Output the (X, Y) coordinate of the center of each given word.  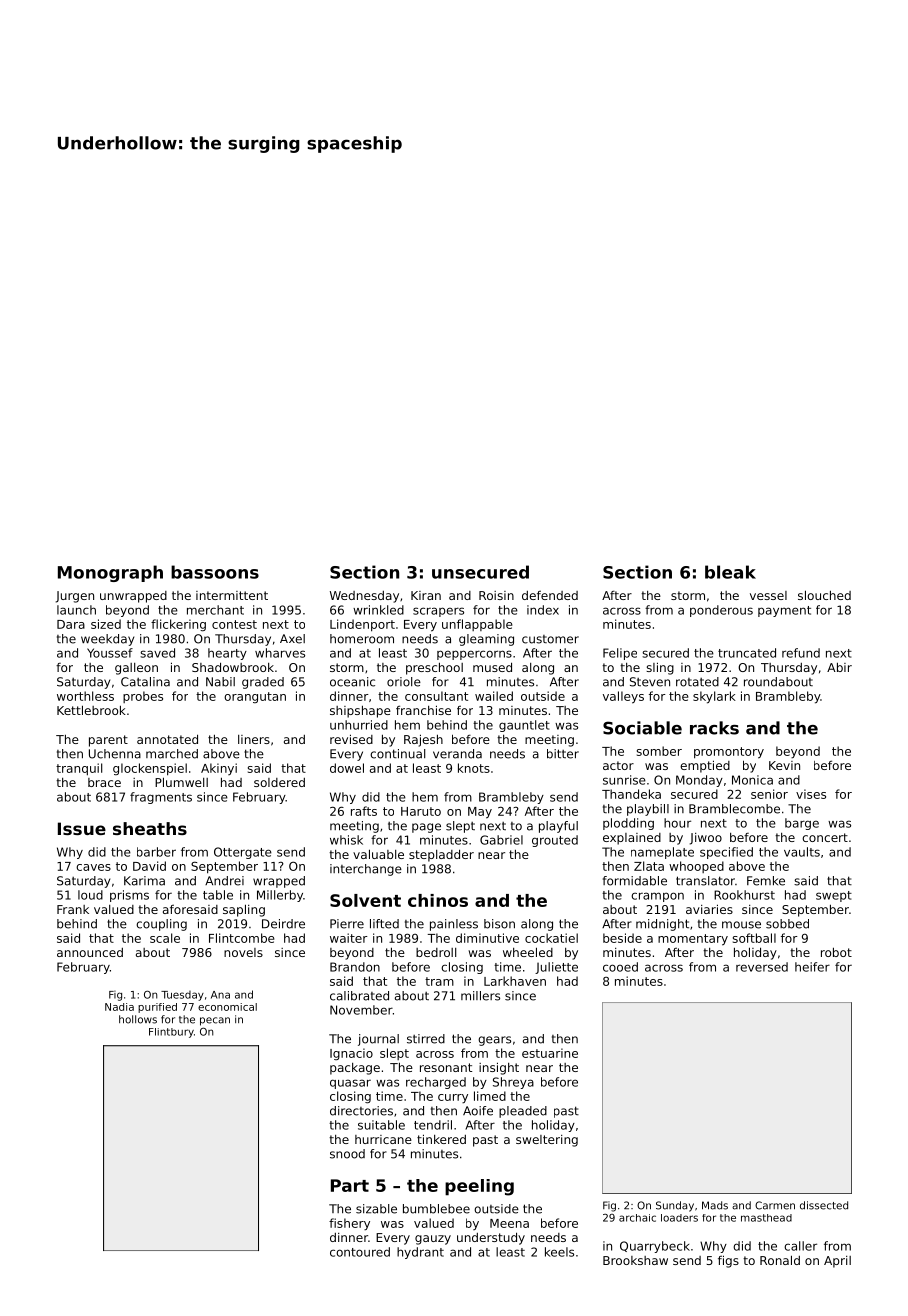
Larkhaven (515, 981)
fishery (349, 1224)
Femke (766, 881)
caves (93, 867)
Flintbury (171, 1033)
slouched (824, 595)
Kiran (426, 595)
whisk (346, 840)
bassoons (215, 572)
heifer (812, 967)
